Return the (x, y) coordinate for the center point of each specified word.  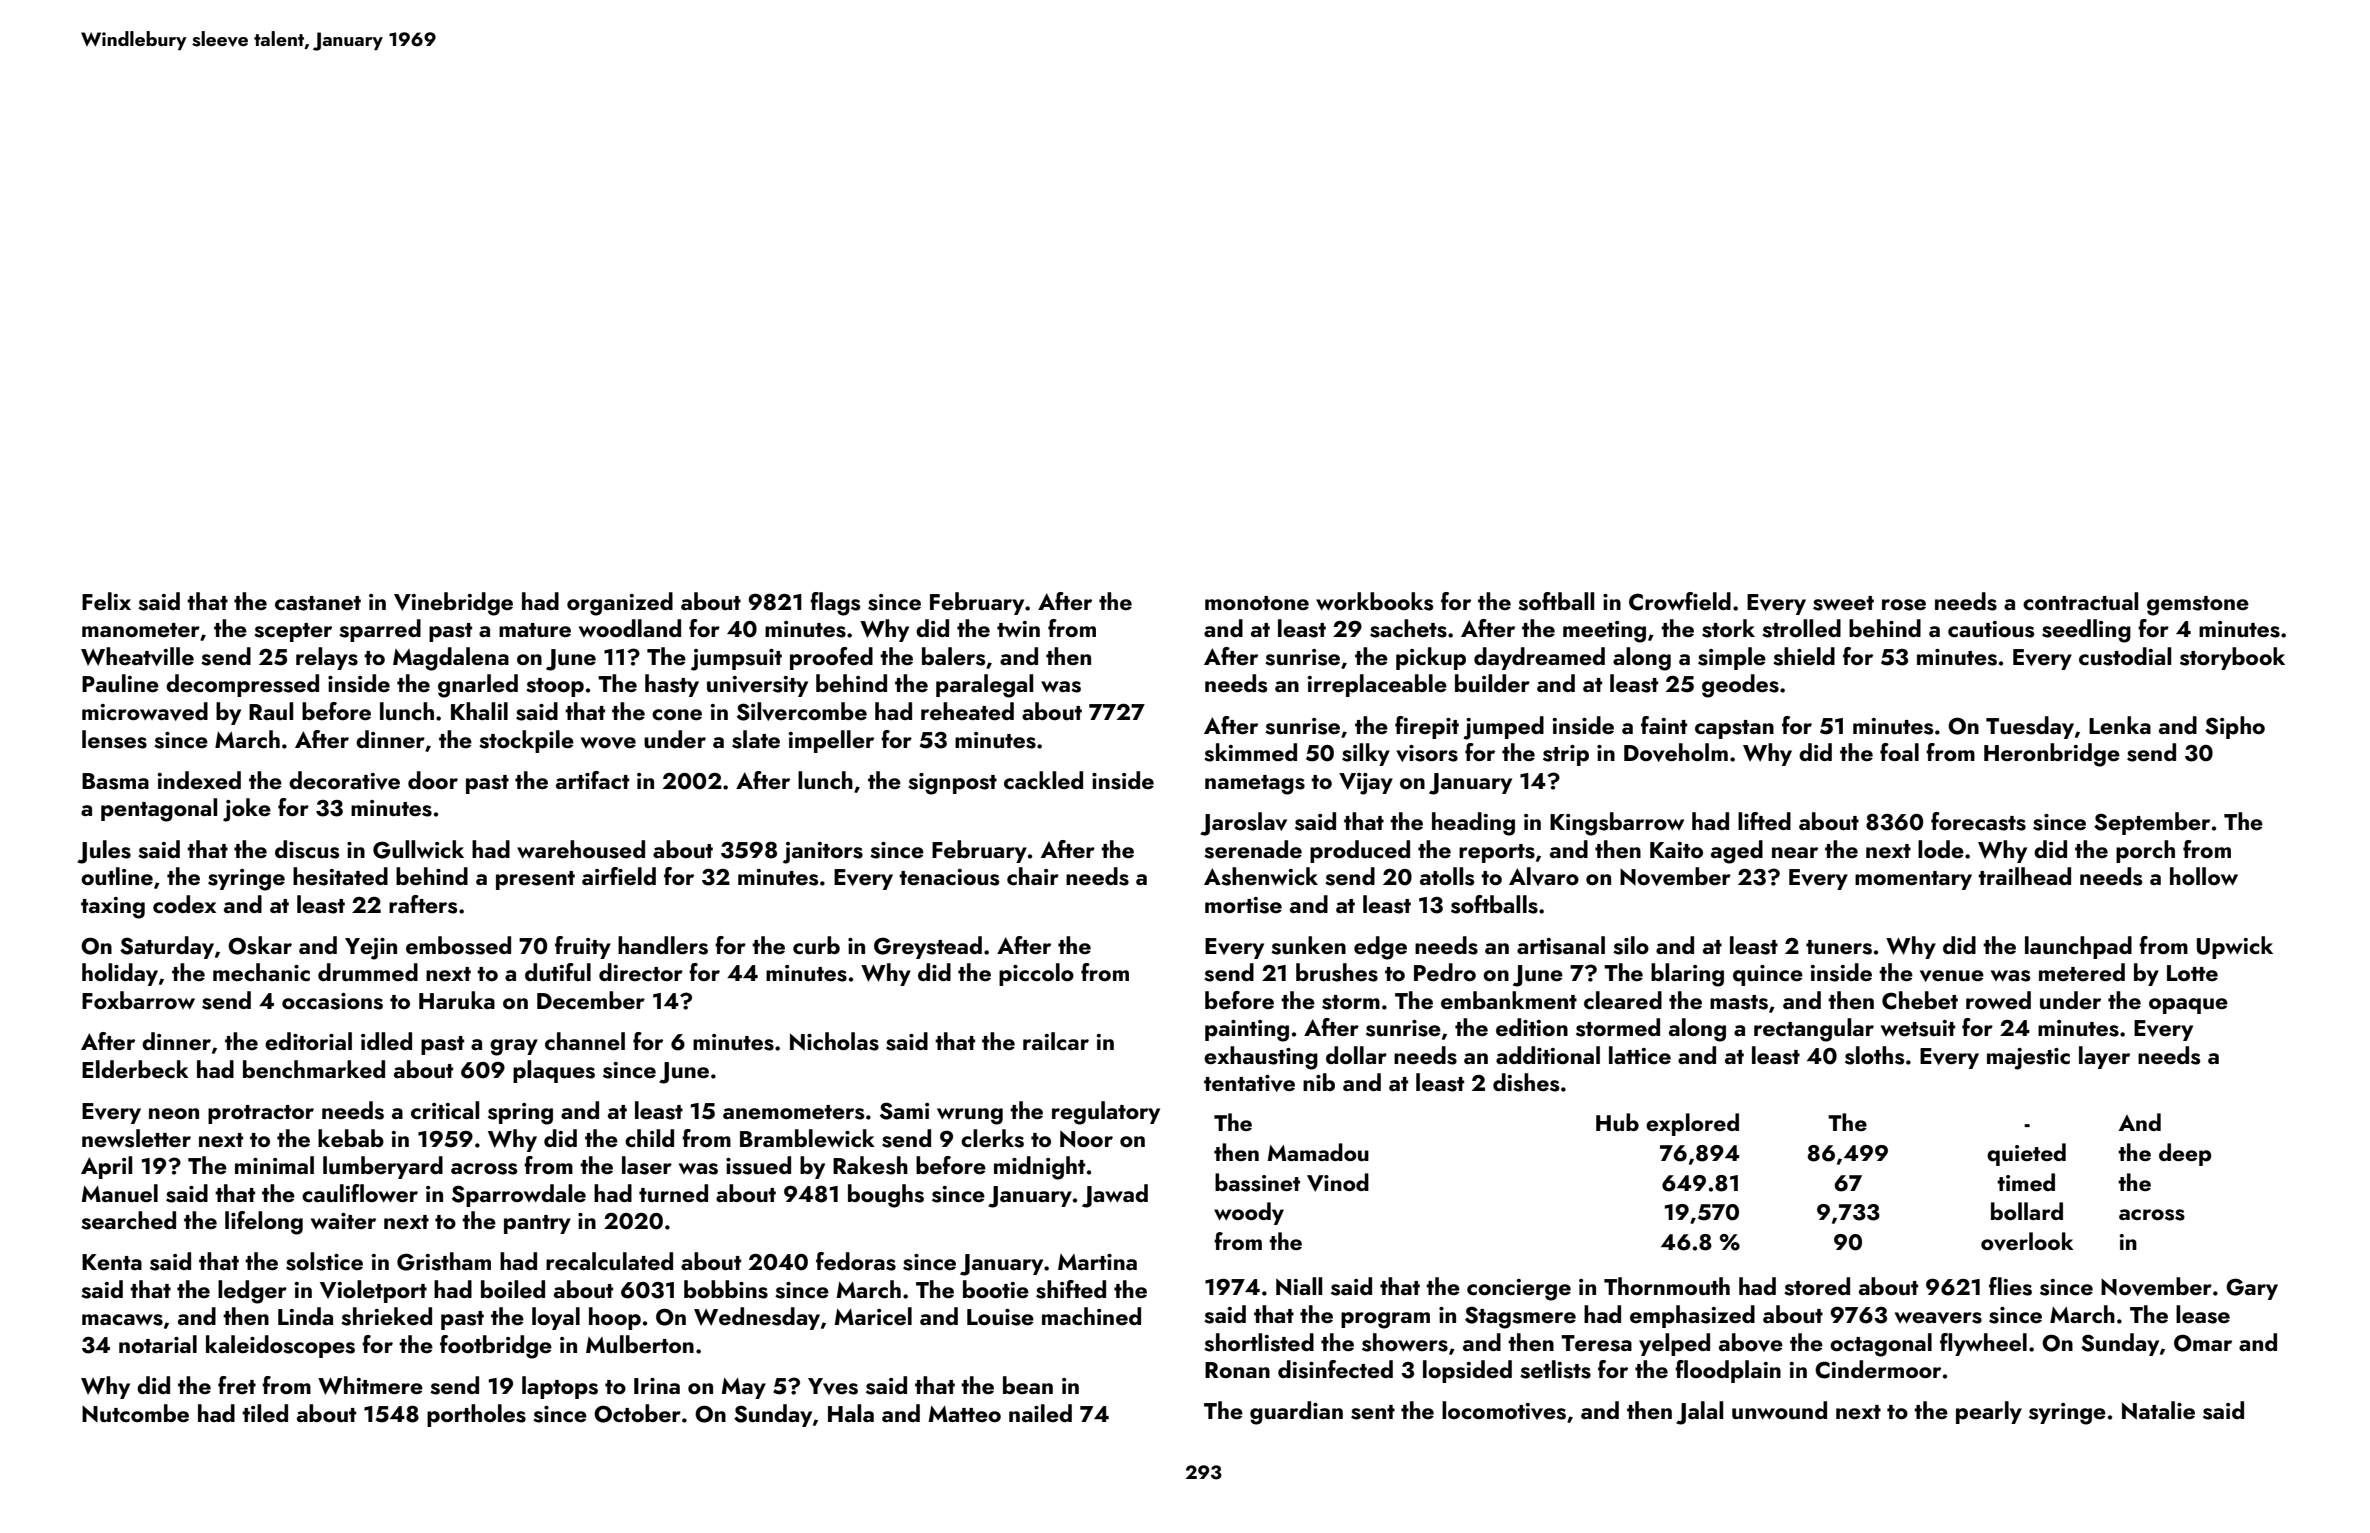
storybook (2232, 658)
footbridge (496, 1347)
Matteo (964, 1414)
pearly (1989, 1412)
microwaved (145, 711)
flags (835, 604)
